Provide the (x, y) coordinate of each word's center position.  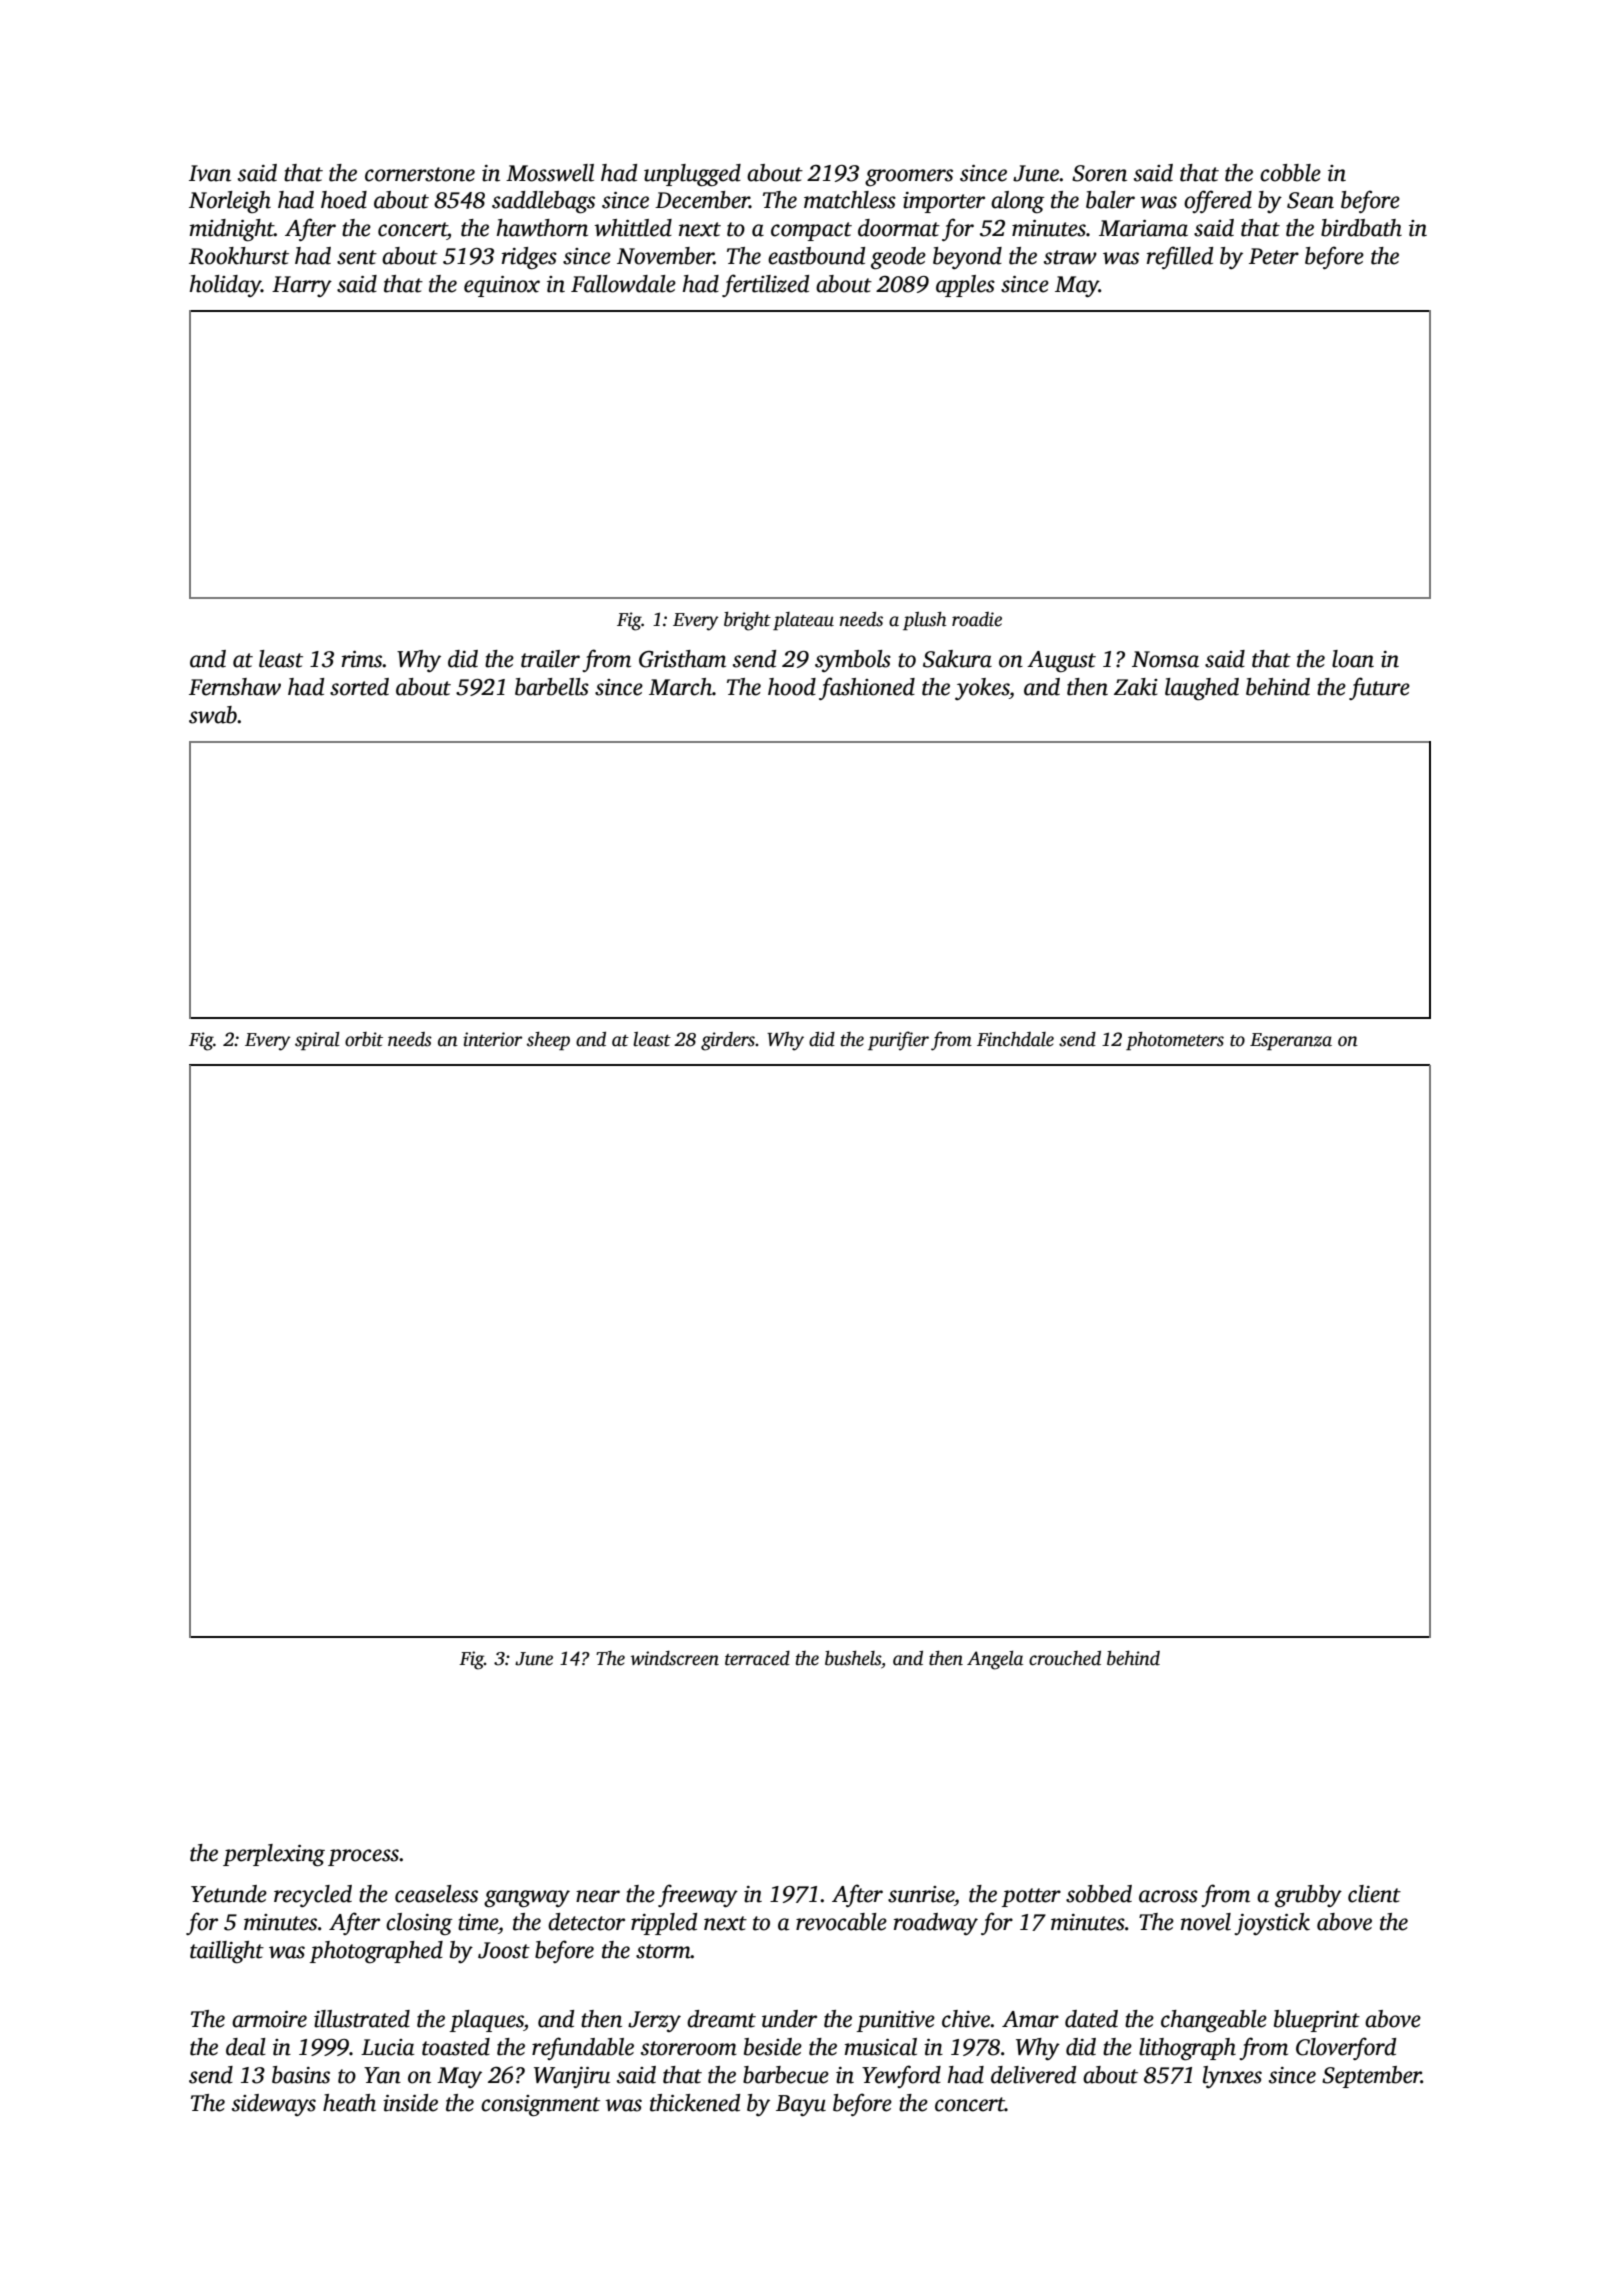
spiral (317, 1041)
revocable (841, 1922)
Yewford (901, 2076)
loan (1353, 659)
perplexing (274, 1855)
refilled (1180, 257)
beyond (967, 258)
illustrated (362, 2019)
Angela (995, 1660)
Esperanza (1291, 1041)
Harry (302, 286)
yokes (982, 689)
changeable (1214, 2021)
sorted (359, 687)
